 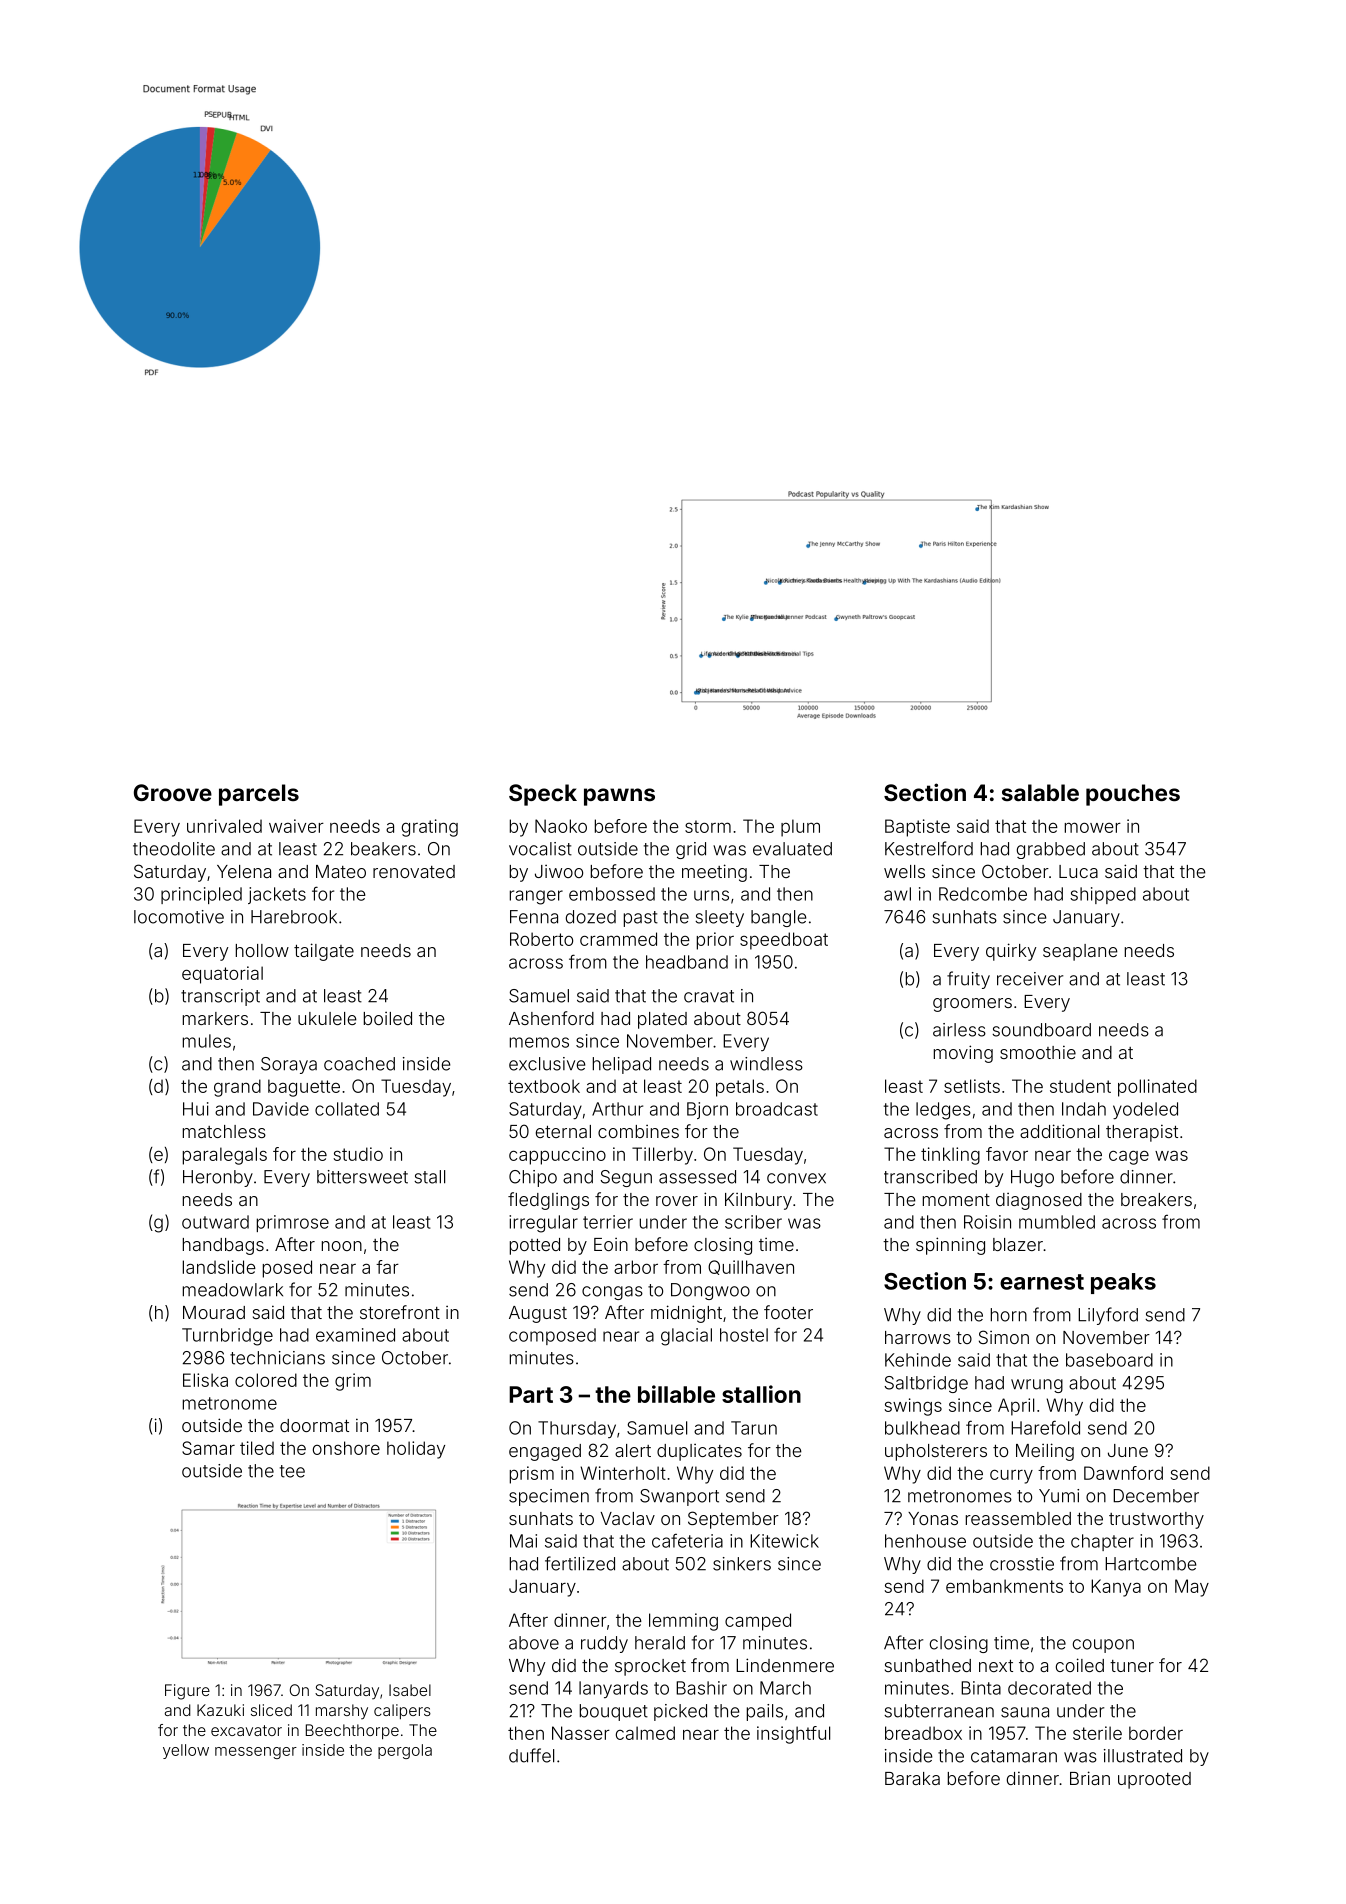 I want to click on Kazuki, so click(x=220, y=1710).
